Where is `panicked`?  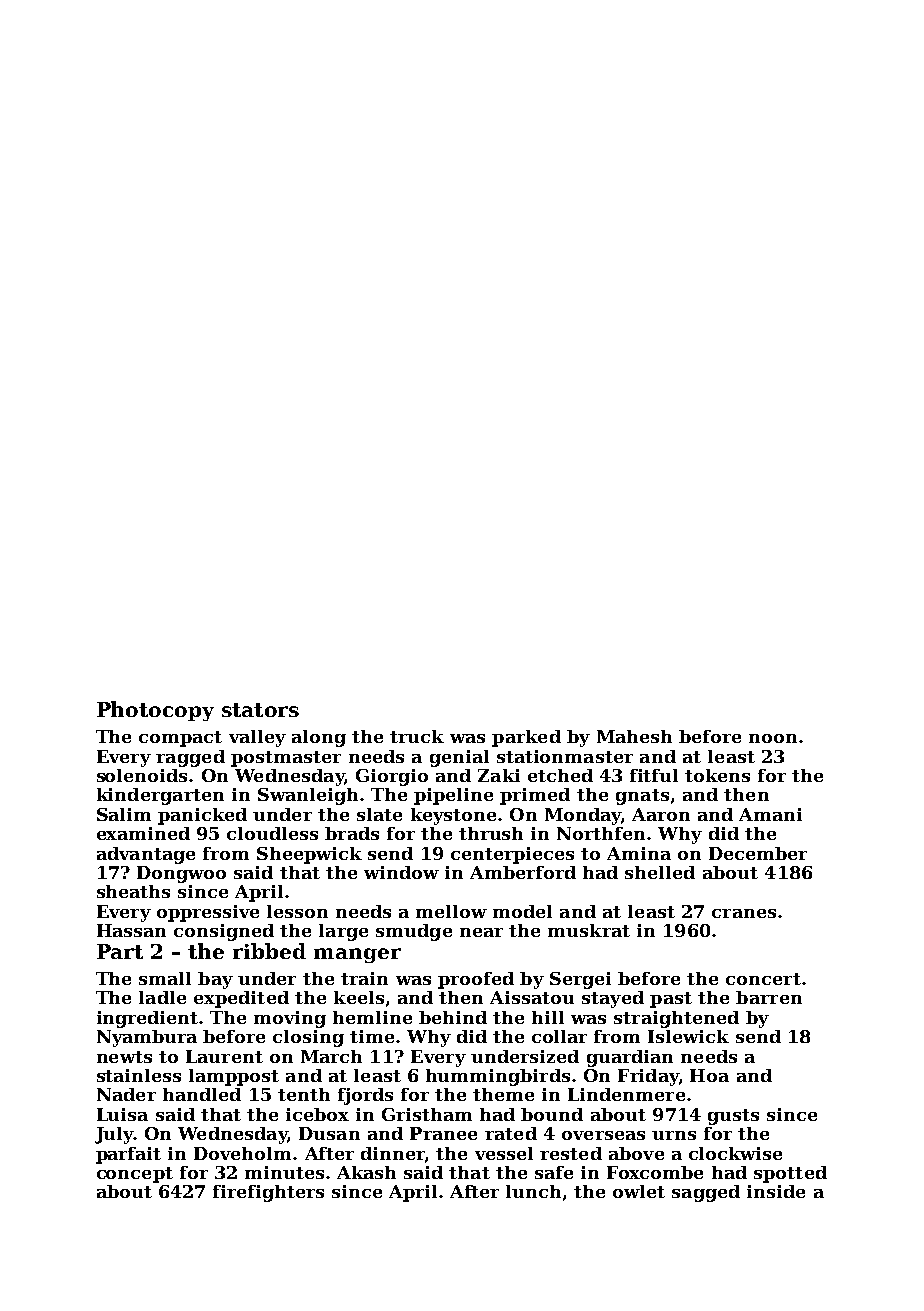
panicked is located at coordinates (202, 816).
